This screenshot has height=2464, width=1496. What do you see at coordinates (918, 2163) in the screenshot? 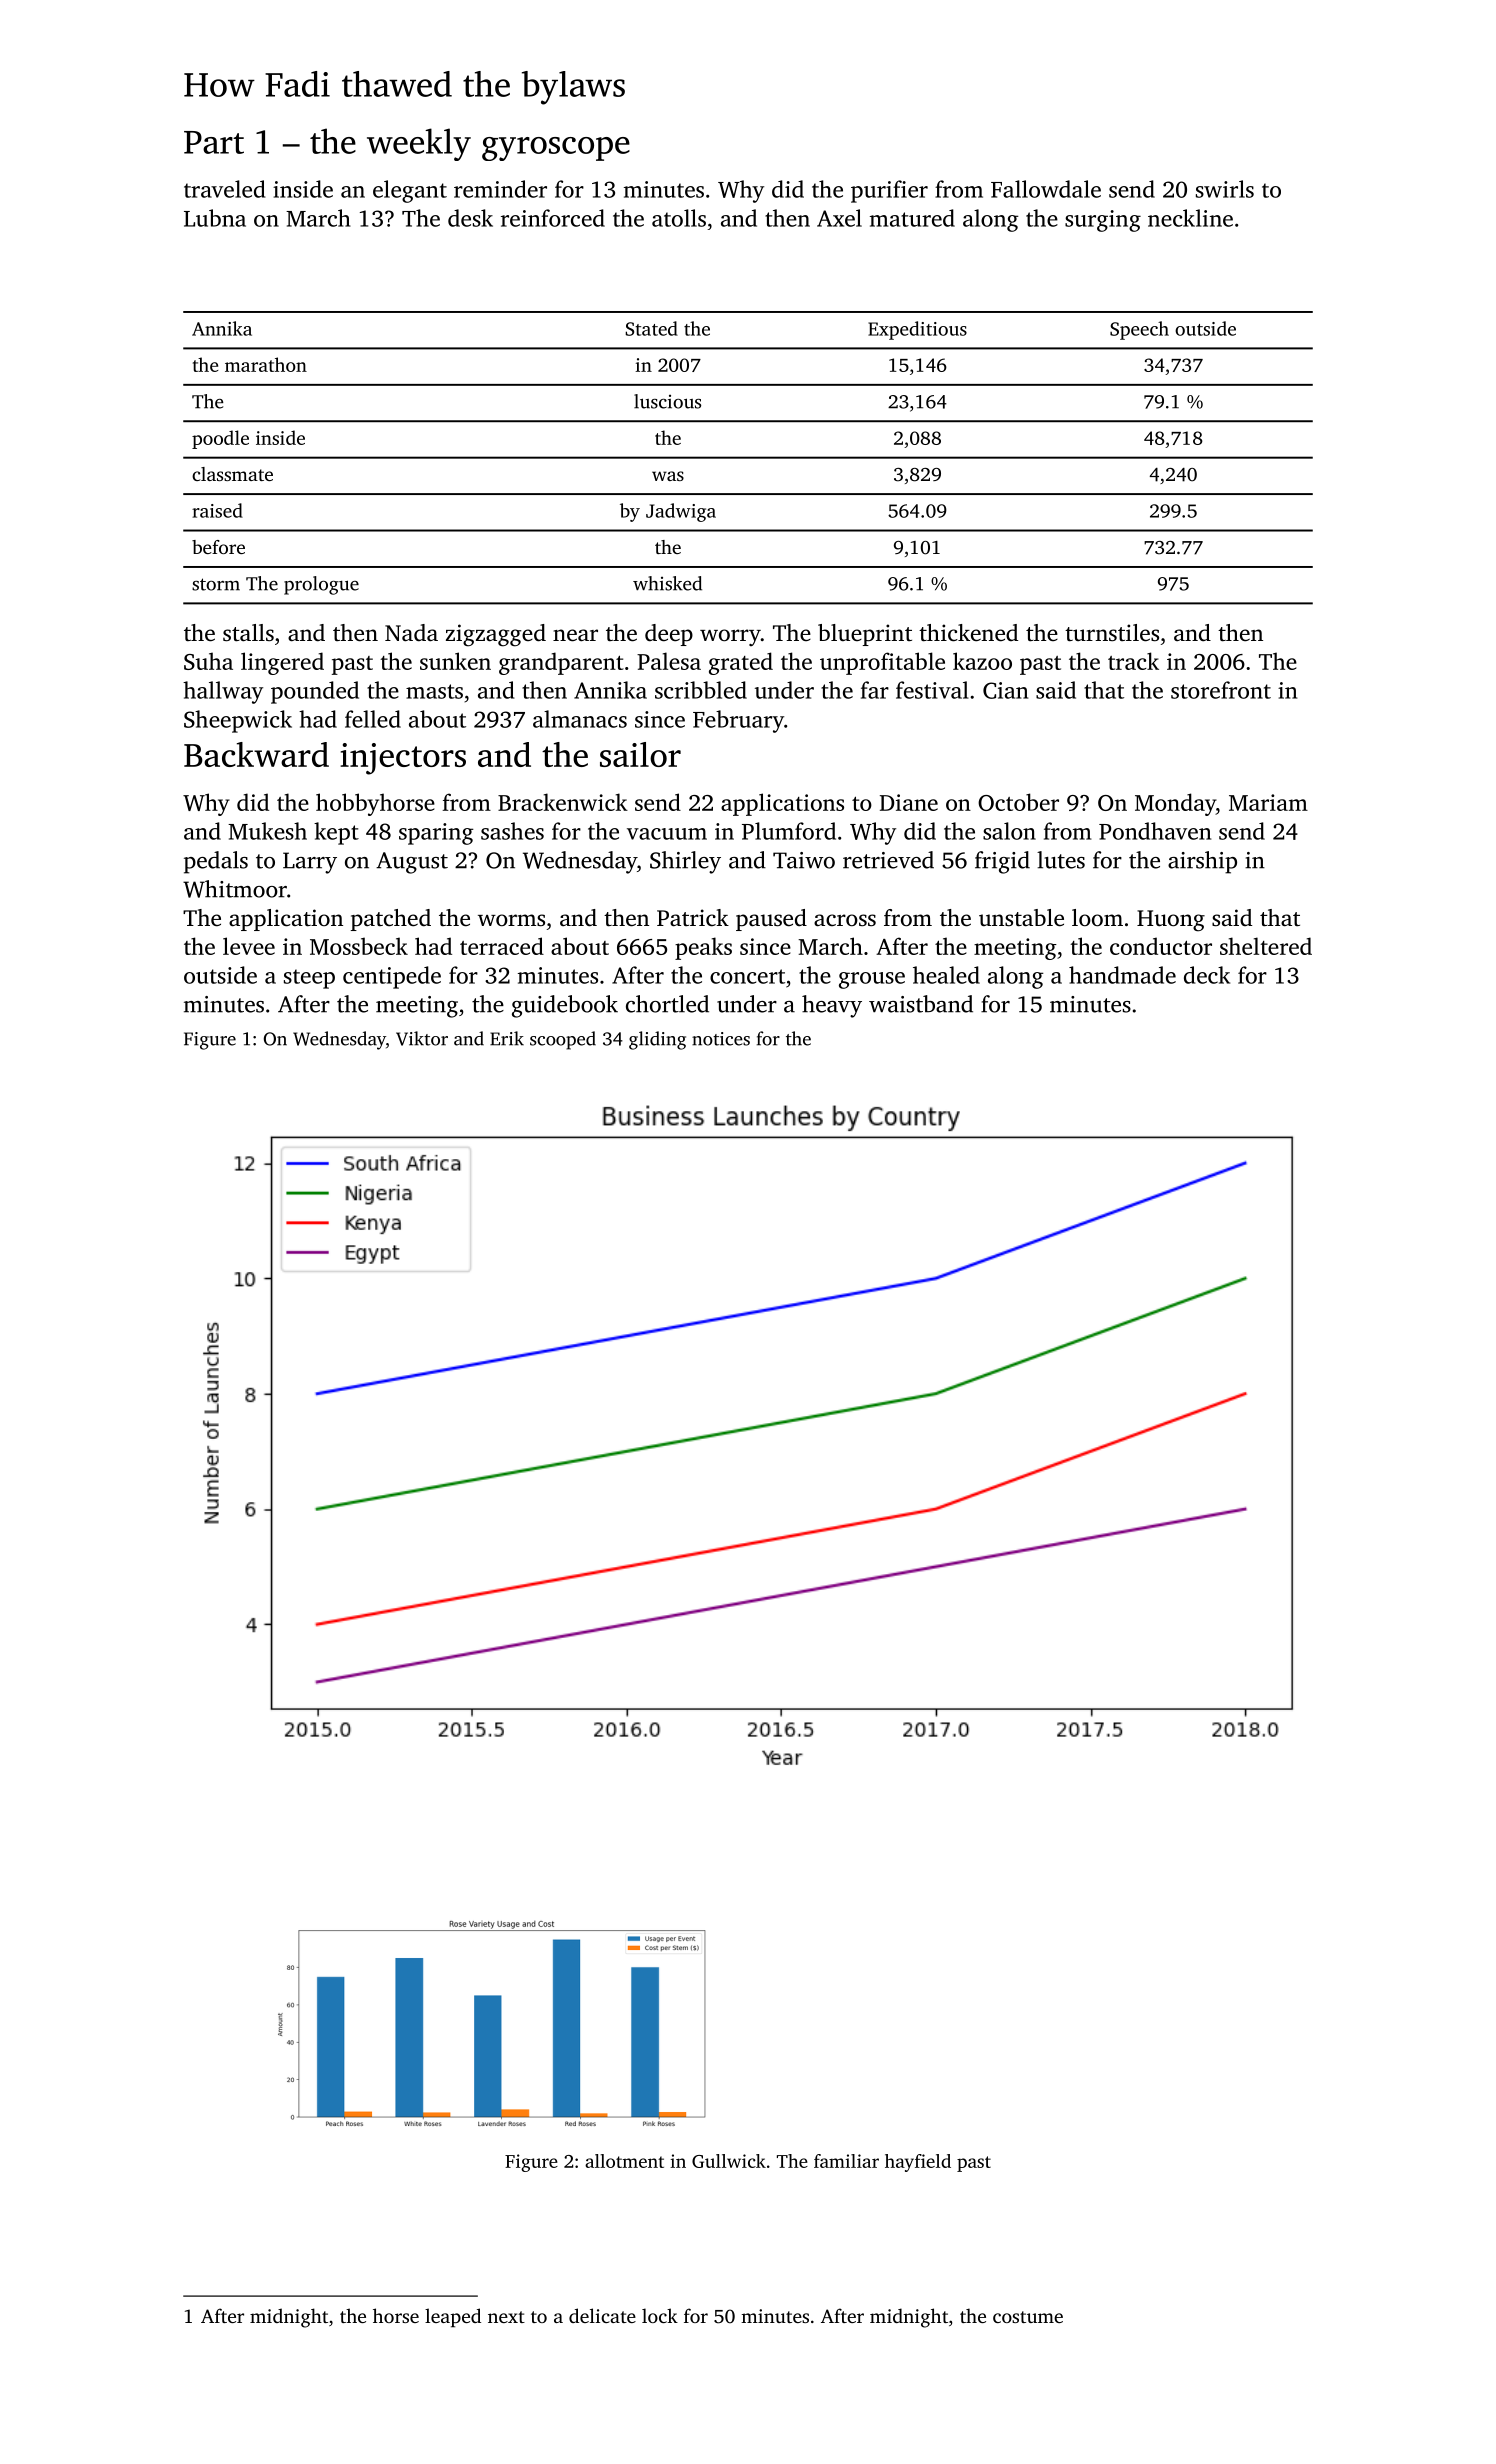
I see `hayfield` at bounding box center [918, 2163].
